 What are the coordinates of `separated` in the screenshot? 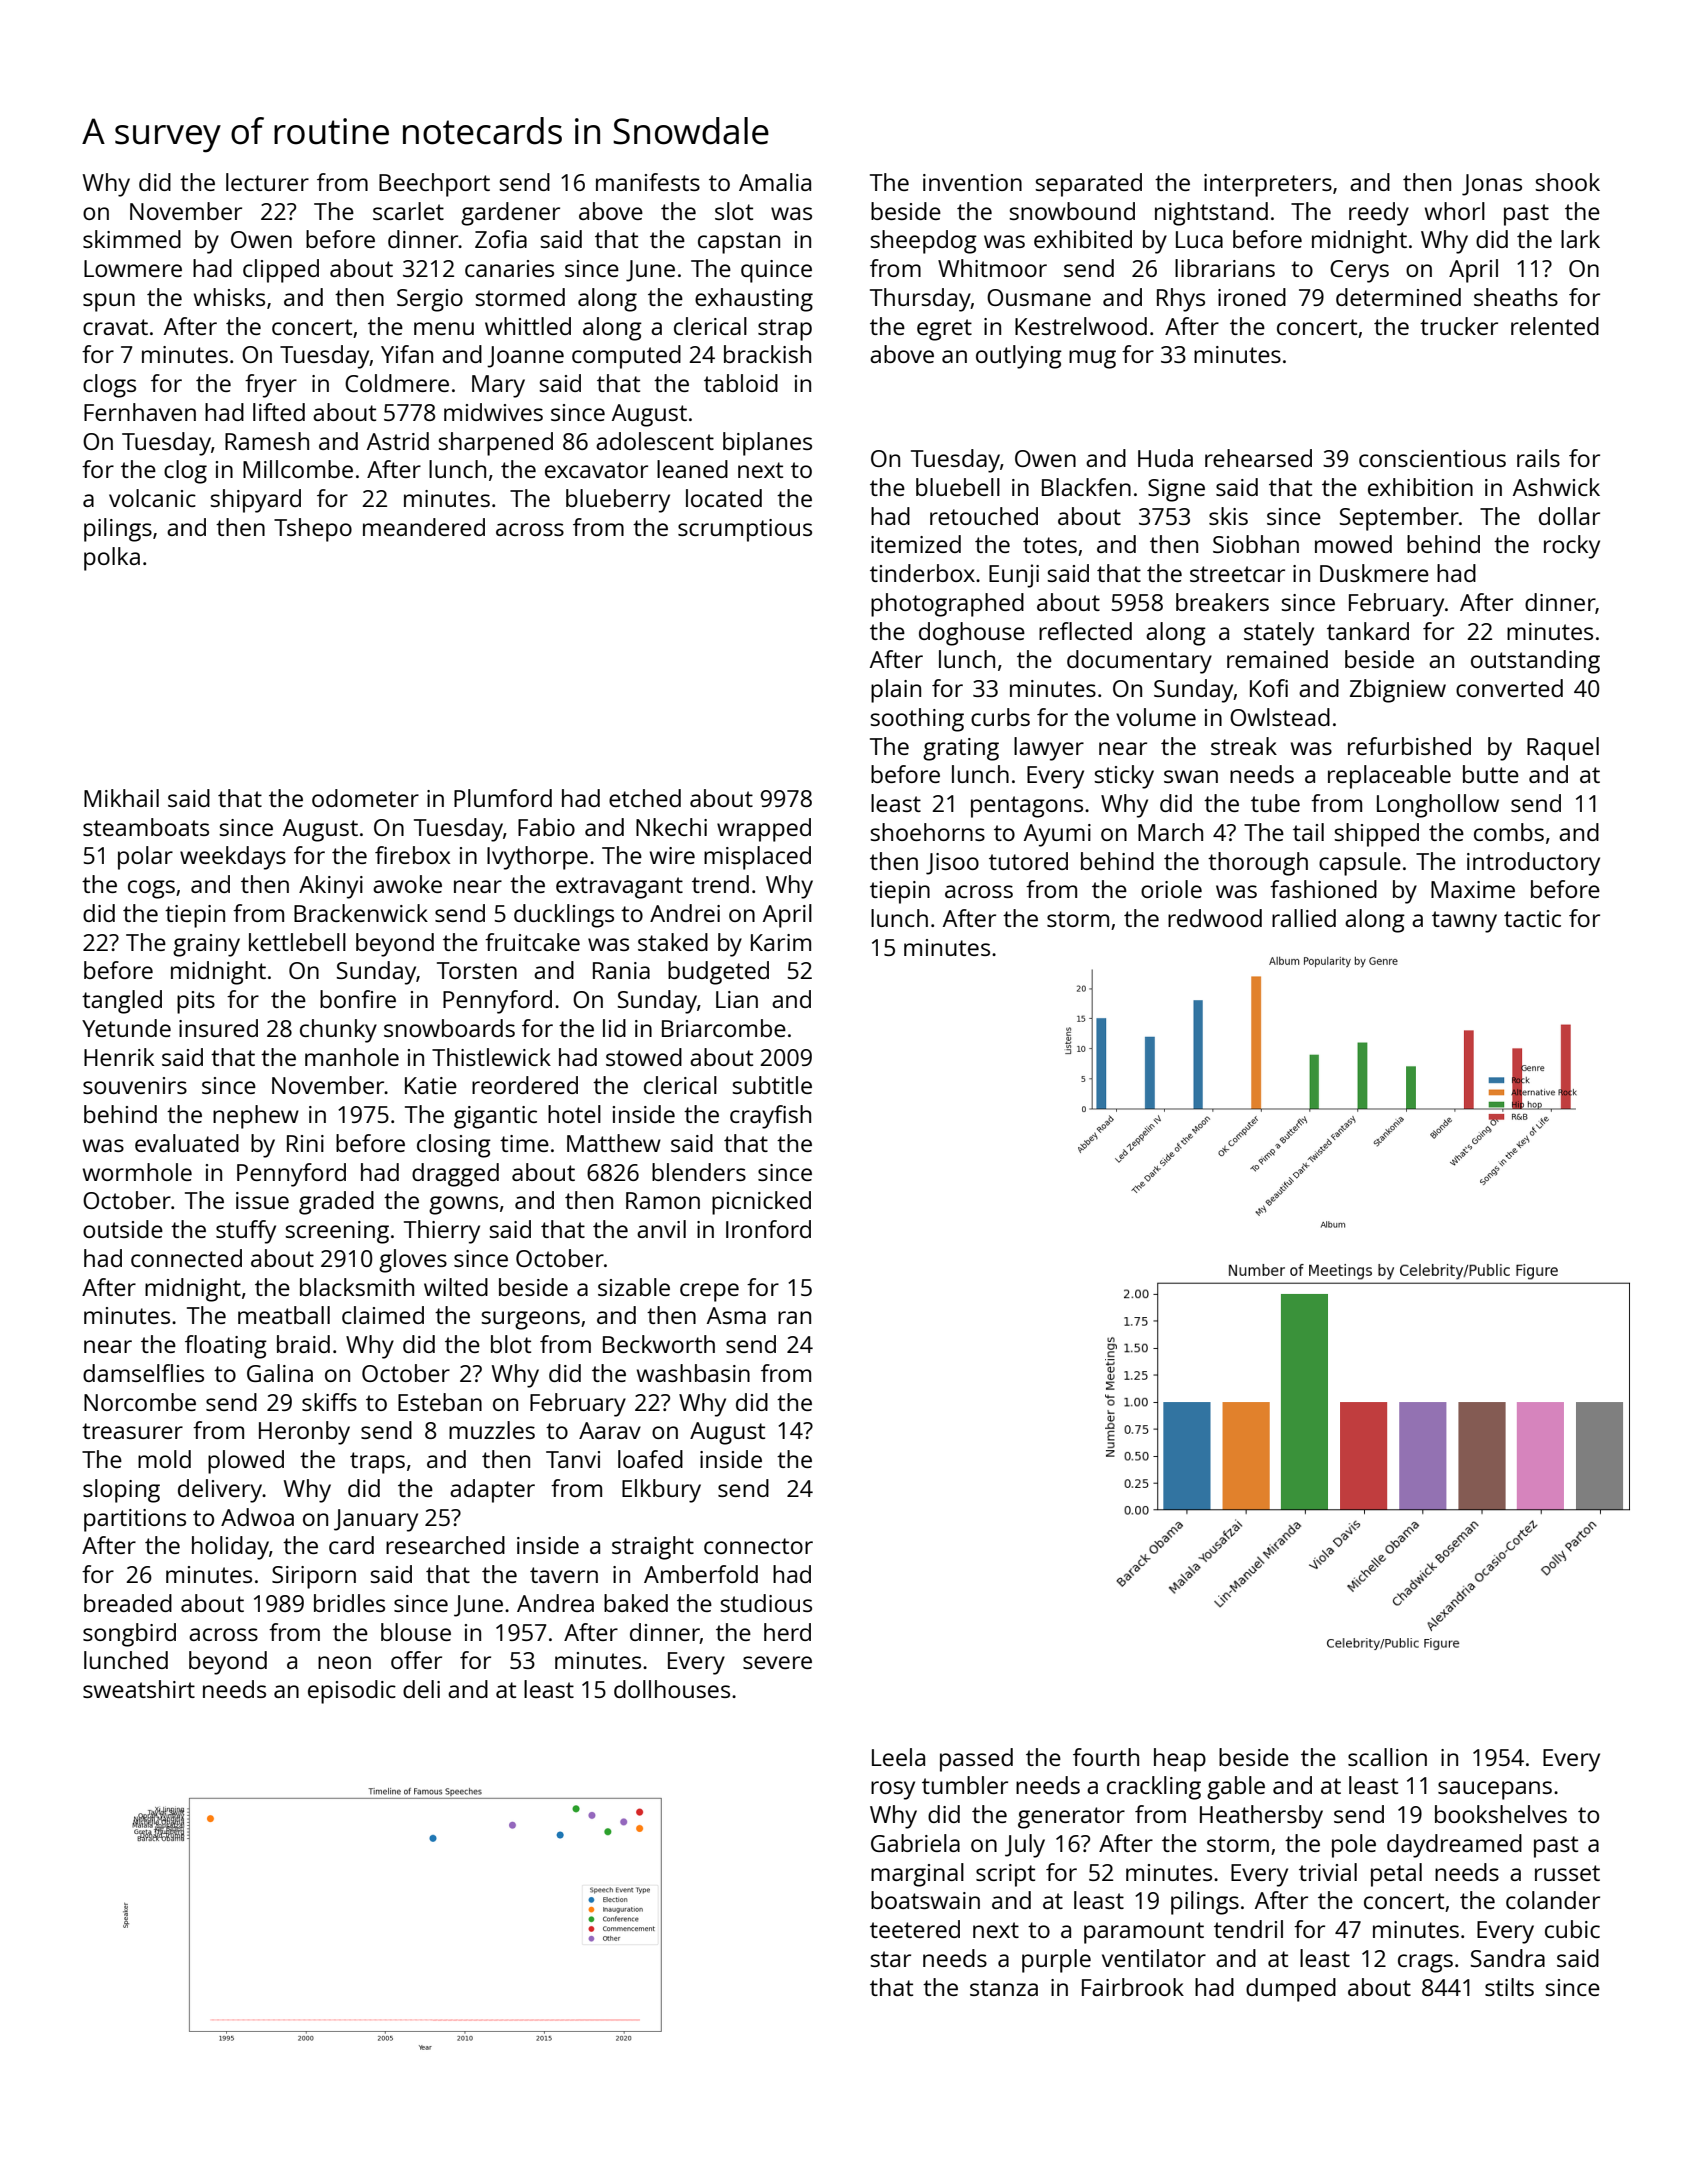 It's located at (1088, 185).
